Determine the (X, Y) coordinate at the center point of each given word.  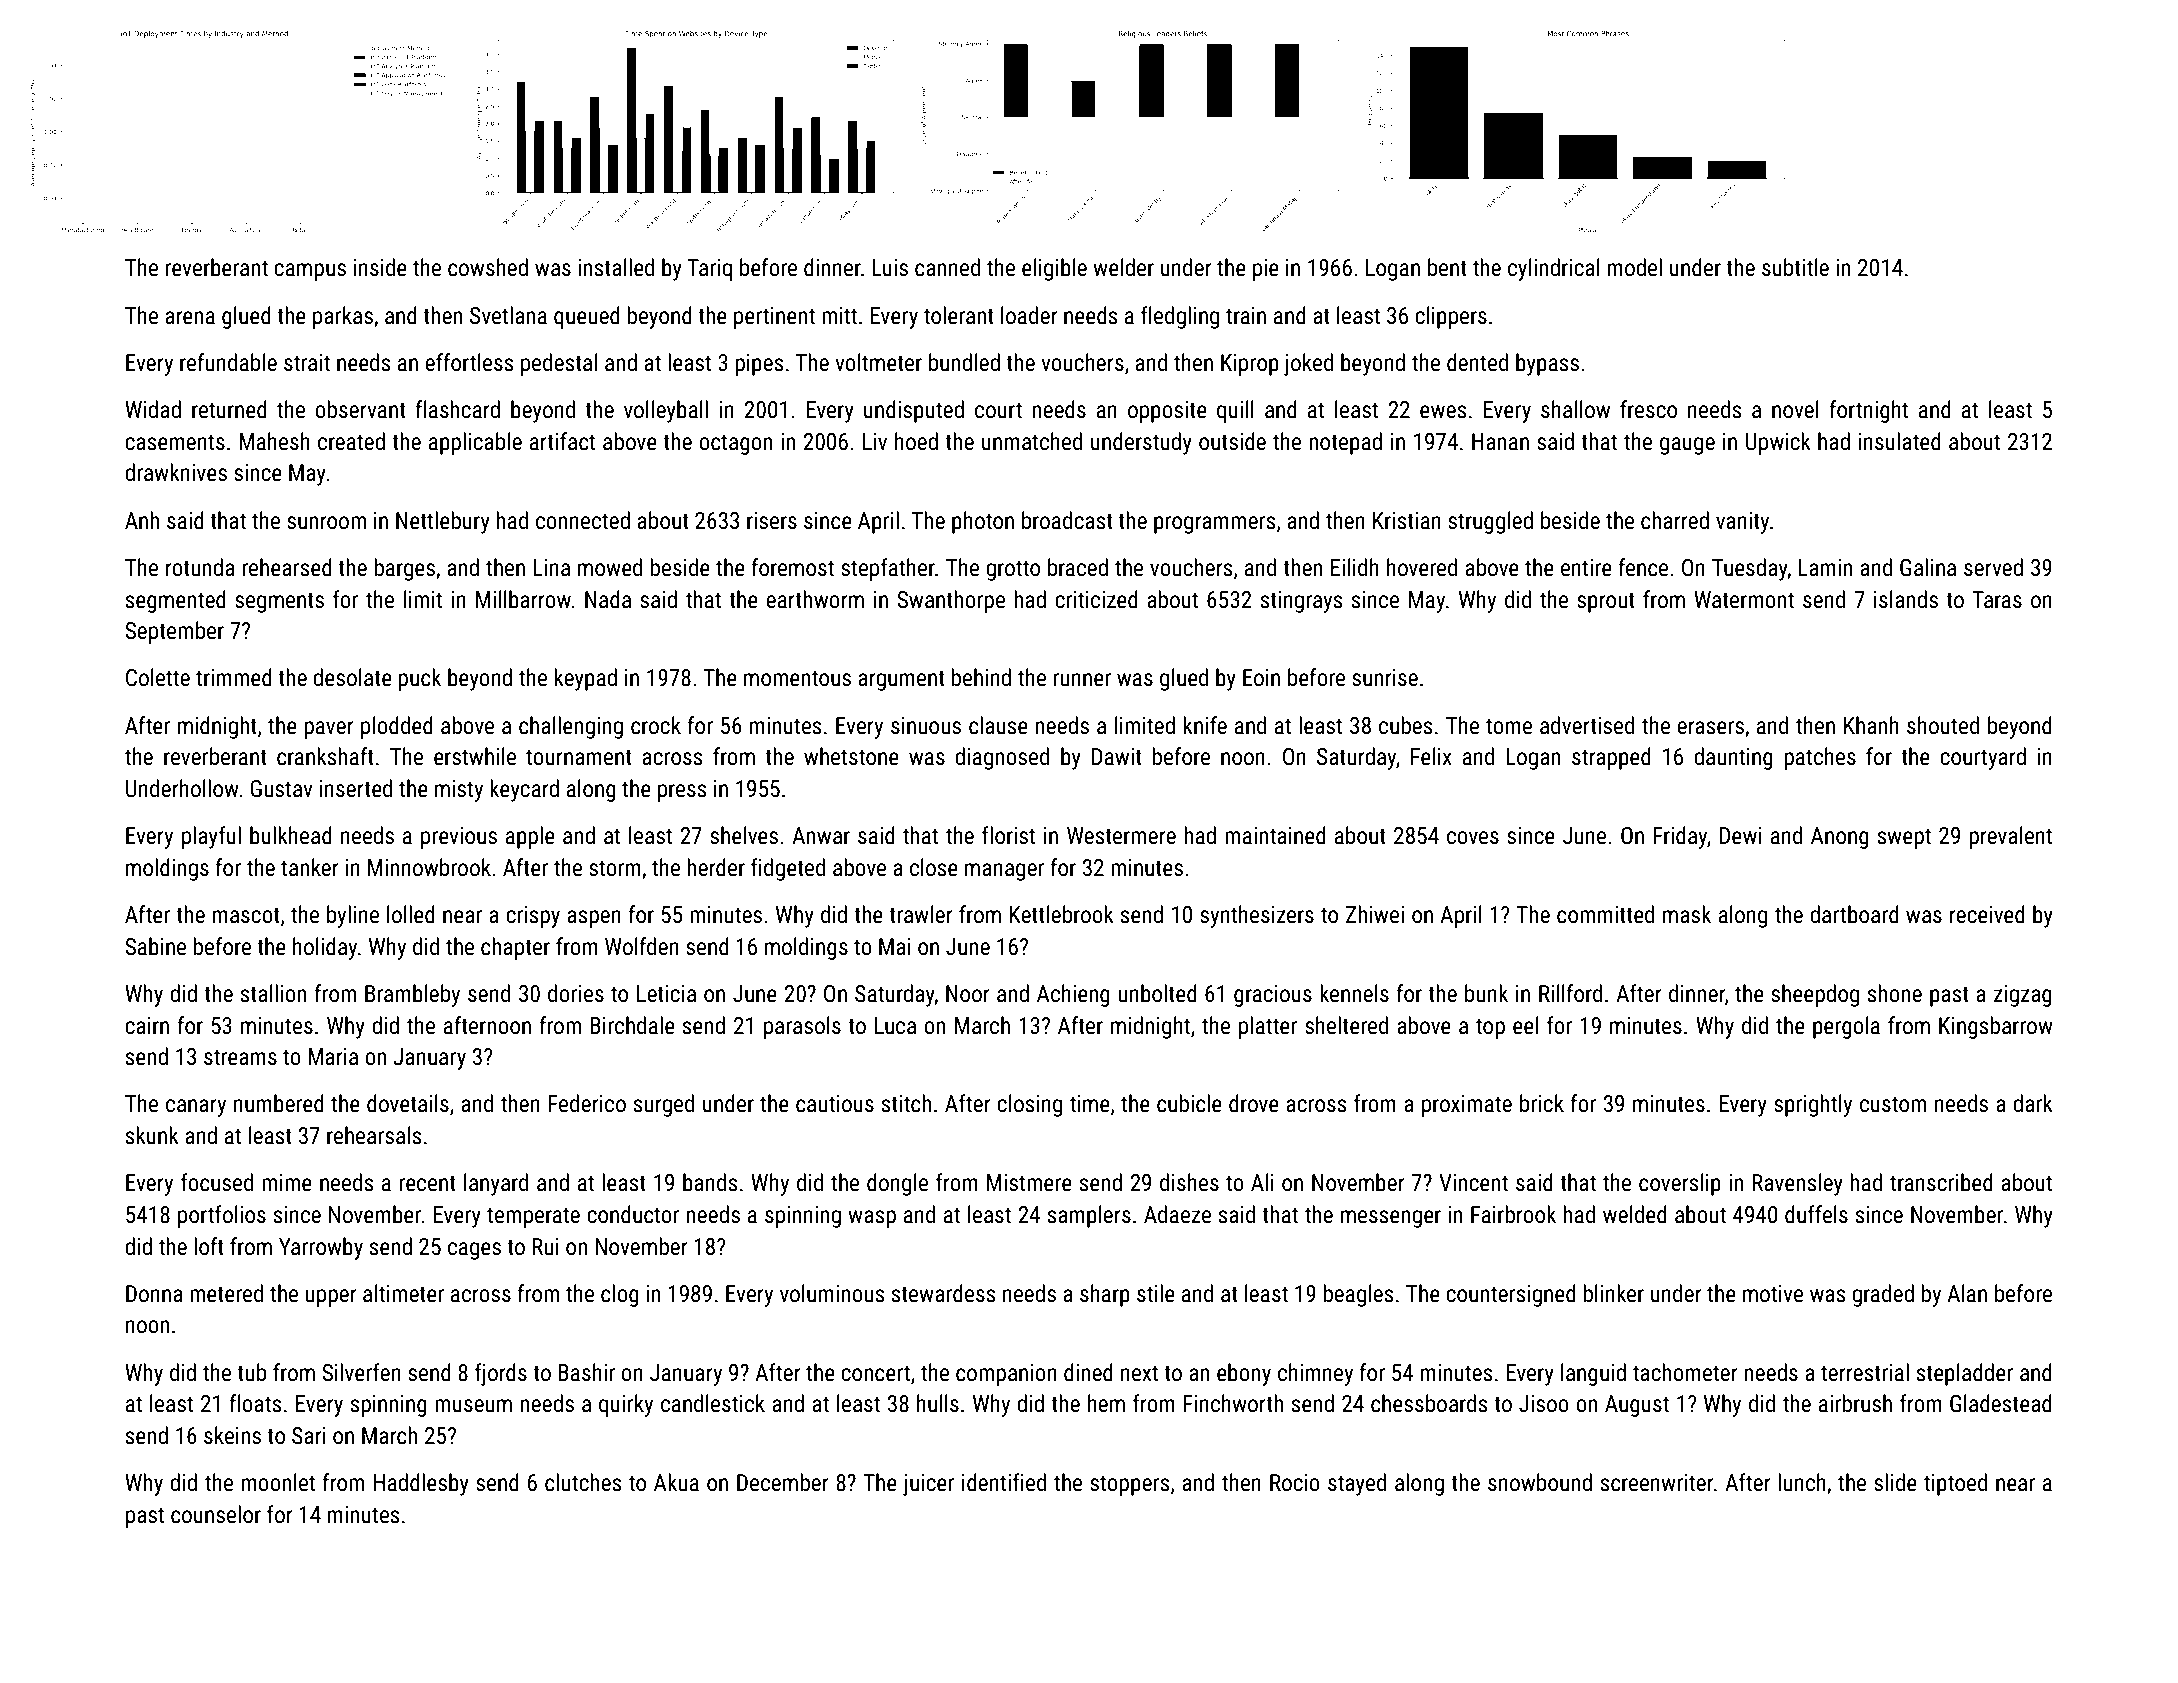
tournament (579, 757)
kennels (1354, 993)
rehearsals (374, 1135)
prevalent (2011, 837)
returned (229, 409)
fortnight (1868, 411)
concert (875, 1373)
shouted (1943, 725)
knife (1205, 725)
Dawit (1117, 757)
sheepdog (1815, 995)
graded (1883, 1295)
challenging (571, 727)
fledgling (1180, 317)
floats (255, 1403)
